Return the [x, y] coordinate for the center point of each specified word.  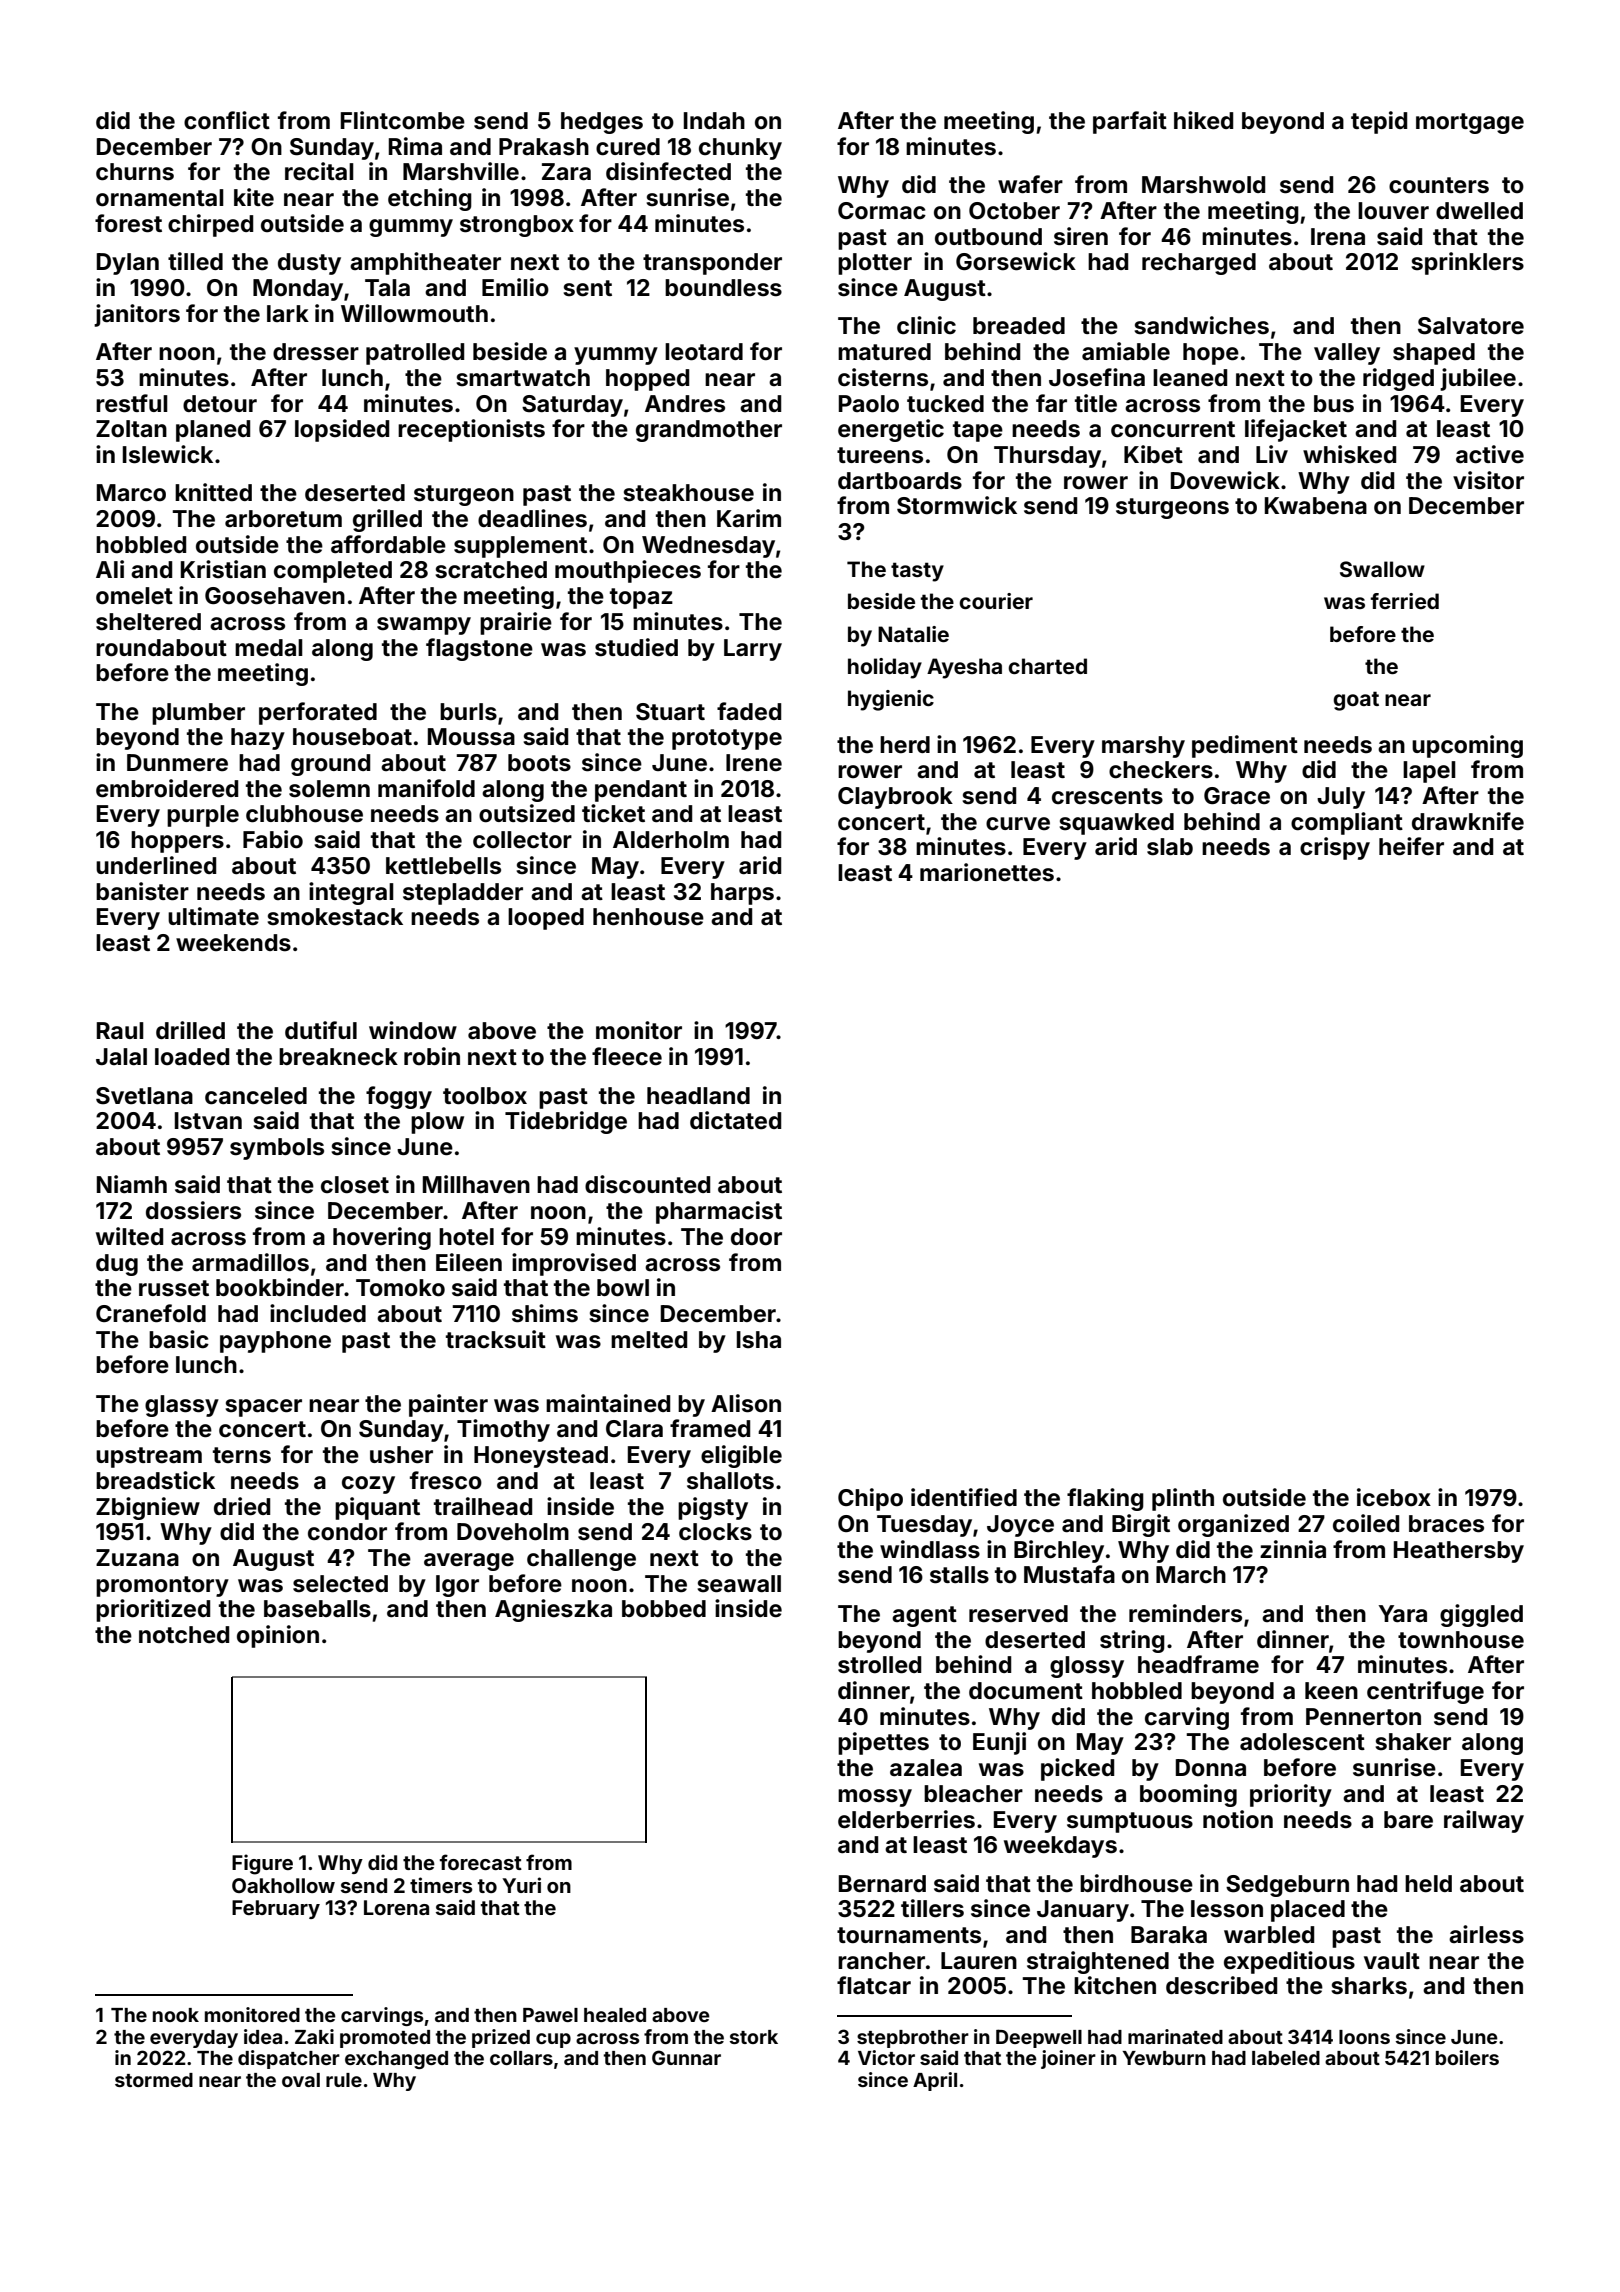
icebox [1394, 1497]
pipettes [883, 1743]
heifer [1411, 846]
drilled [190, 1030]
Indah [714, 120]
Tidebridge [566, 1122]
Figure [262, 1864]
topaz [641, 598]
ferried [1405, 601]
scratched [491, 570]
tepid [1379, 122]
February [276, 1909]
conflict [227, 120]
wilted [129, 1236]
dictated [735, 1120]
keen [1331, 1691]
